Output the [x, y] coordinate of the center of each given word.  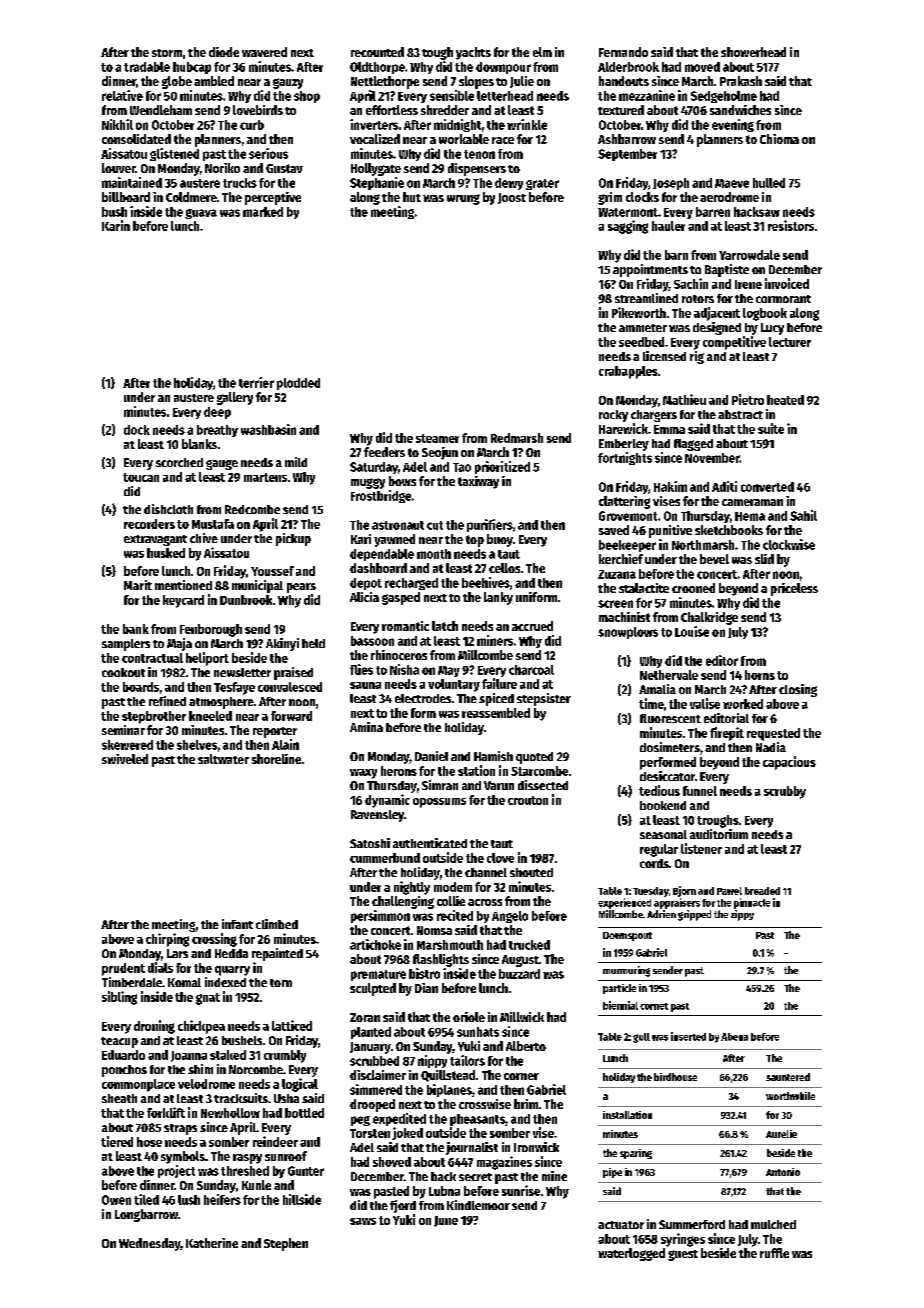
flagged [693, 445]
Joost [512, 198]
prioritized [502, 467]
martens [265, 477]
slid [764, 559]
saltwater [223, 759]
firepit [727, 734]
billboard [126, 197]
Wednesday [150, 1244]
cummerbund [385, 858]
